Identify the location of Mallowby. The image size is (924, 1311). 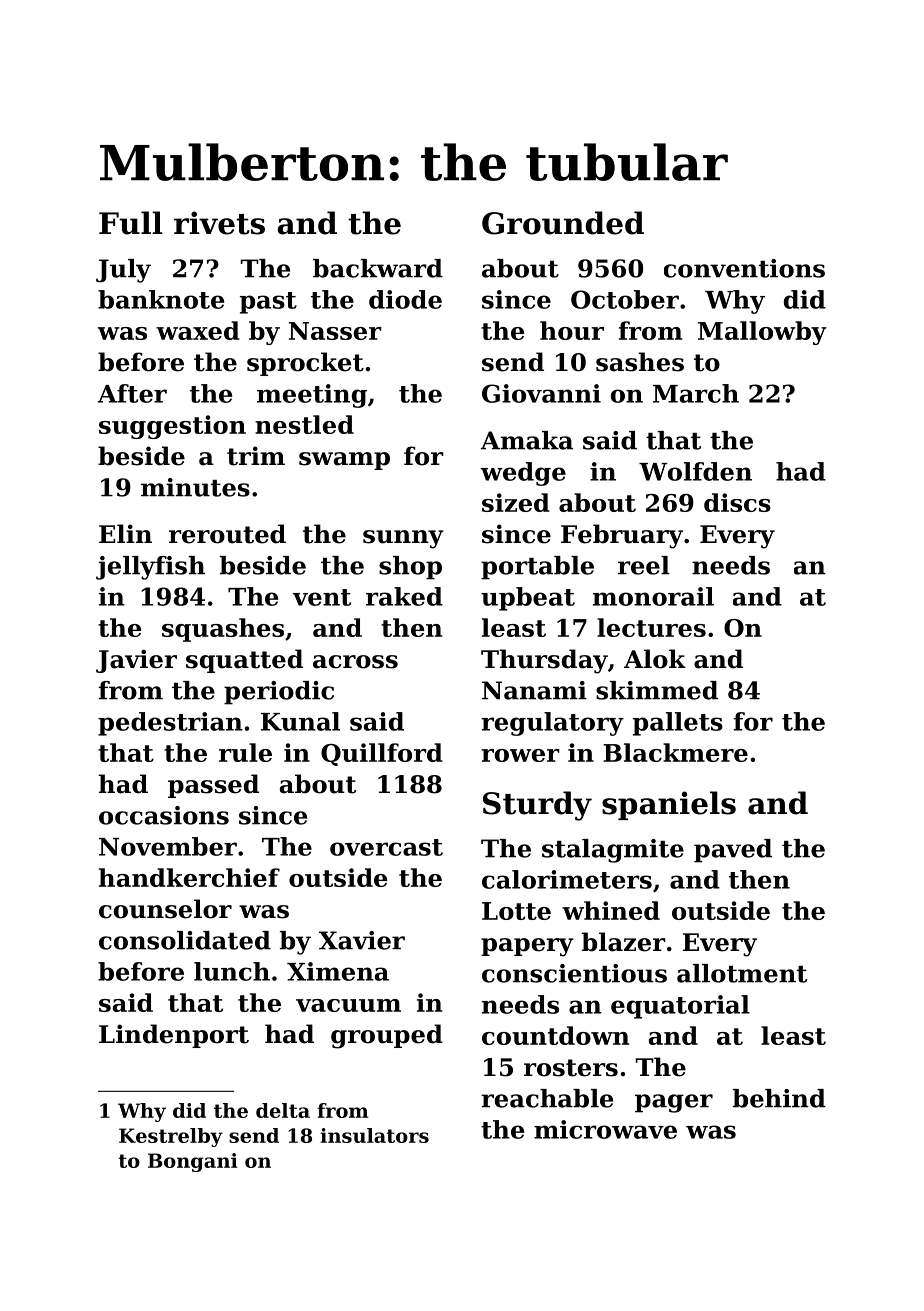
(762, 333).
